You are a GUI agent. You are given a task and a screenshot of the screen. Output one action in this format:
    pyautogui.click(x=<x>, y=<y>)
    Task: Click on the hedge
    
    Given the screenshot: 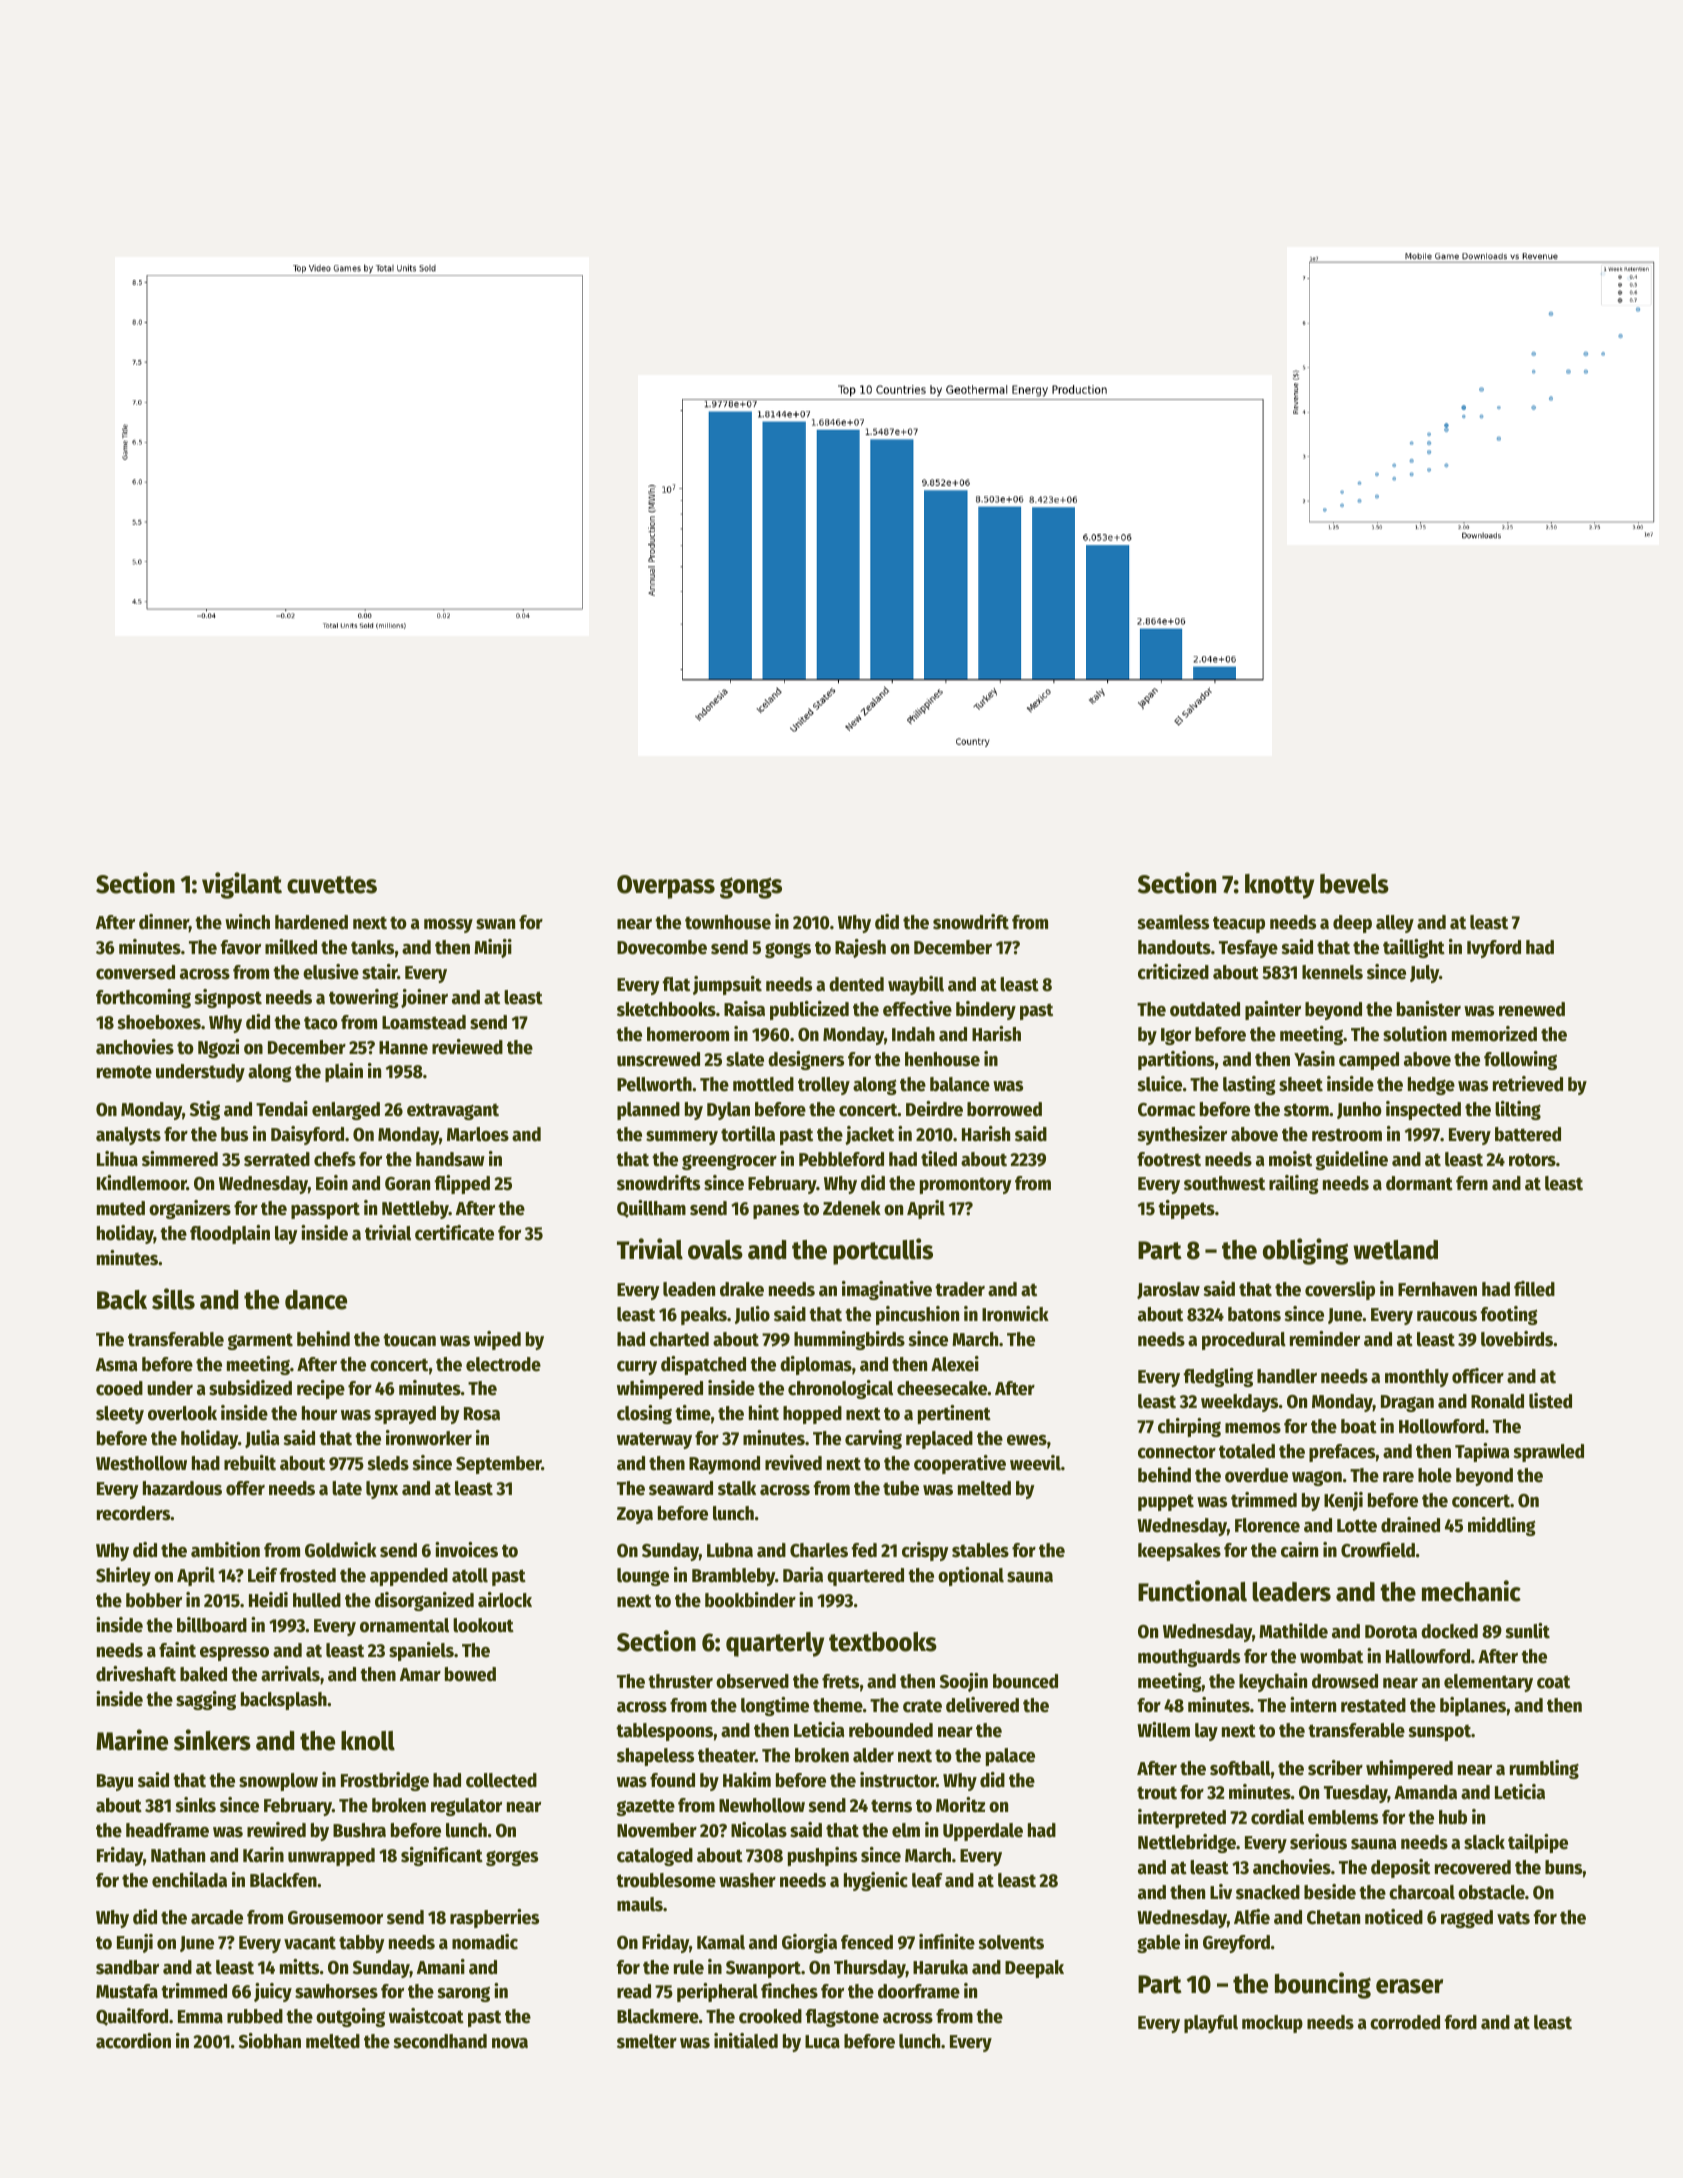 What is the action you would take?
    pyautogui.click(x=1431, y=1086)
